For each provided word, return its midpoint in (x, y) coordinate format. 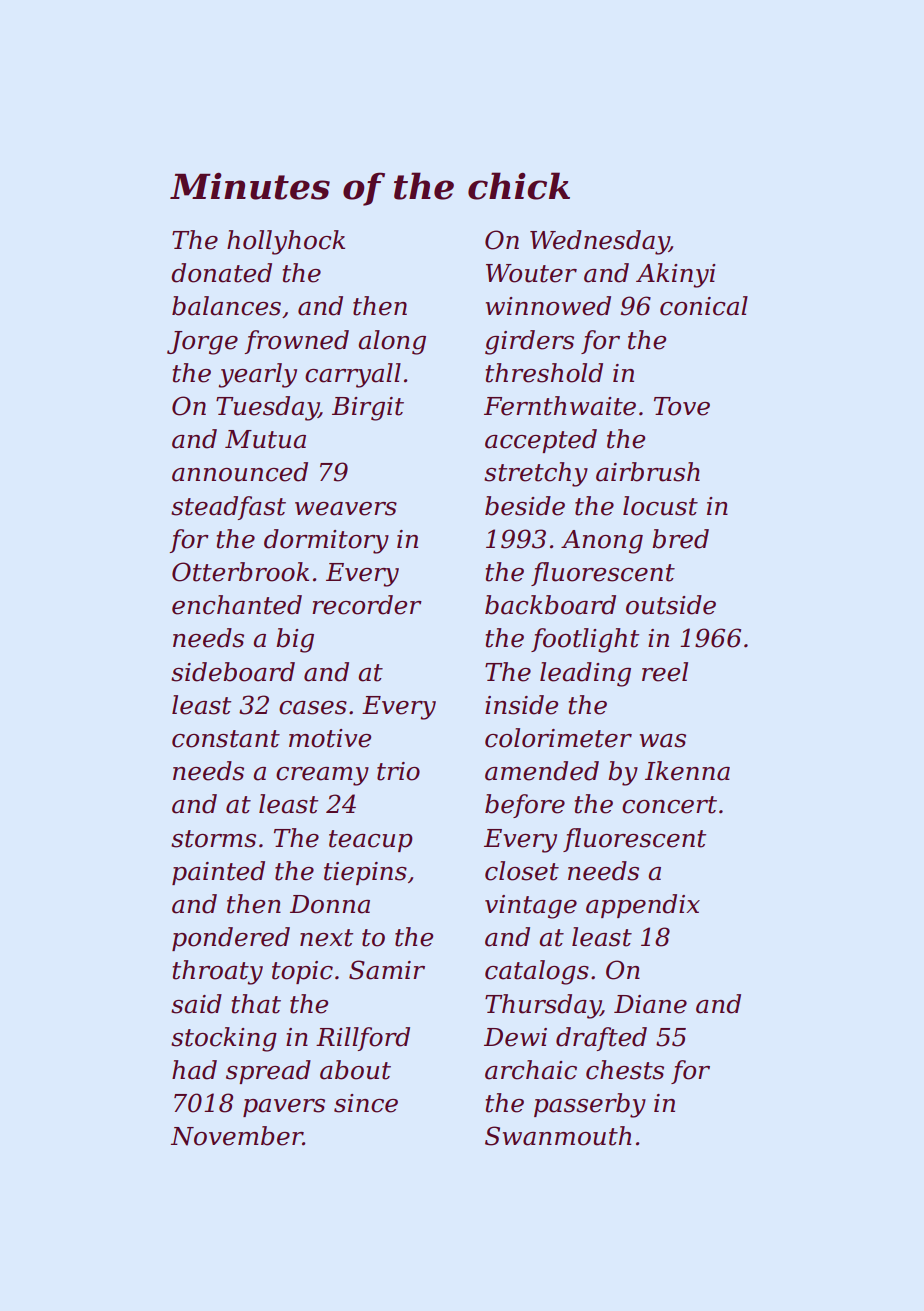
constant (226, 739)
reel (665, 672)
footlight (585, 640)
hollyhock (286, 242)
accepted (541, 441)
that (256, 1004)
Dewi (515, 1037)
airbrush (648, 472)
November (237, 1136)
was (663, 741)
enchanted (237, 605)
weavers (346, 509)
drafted (601, 1039)
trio (398, 771)
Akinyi (675, 275)
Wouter (531, 273)
